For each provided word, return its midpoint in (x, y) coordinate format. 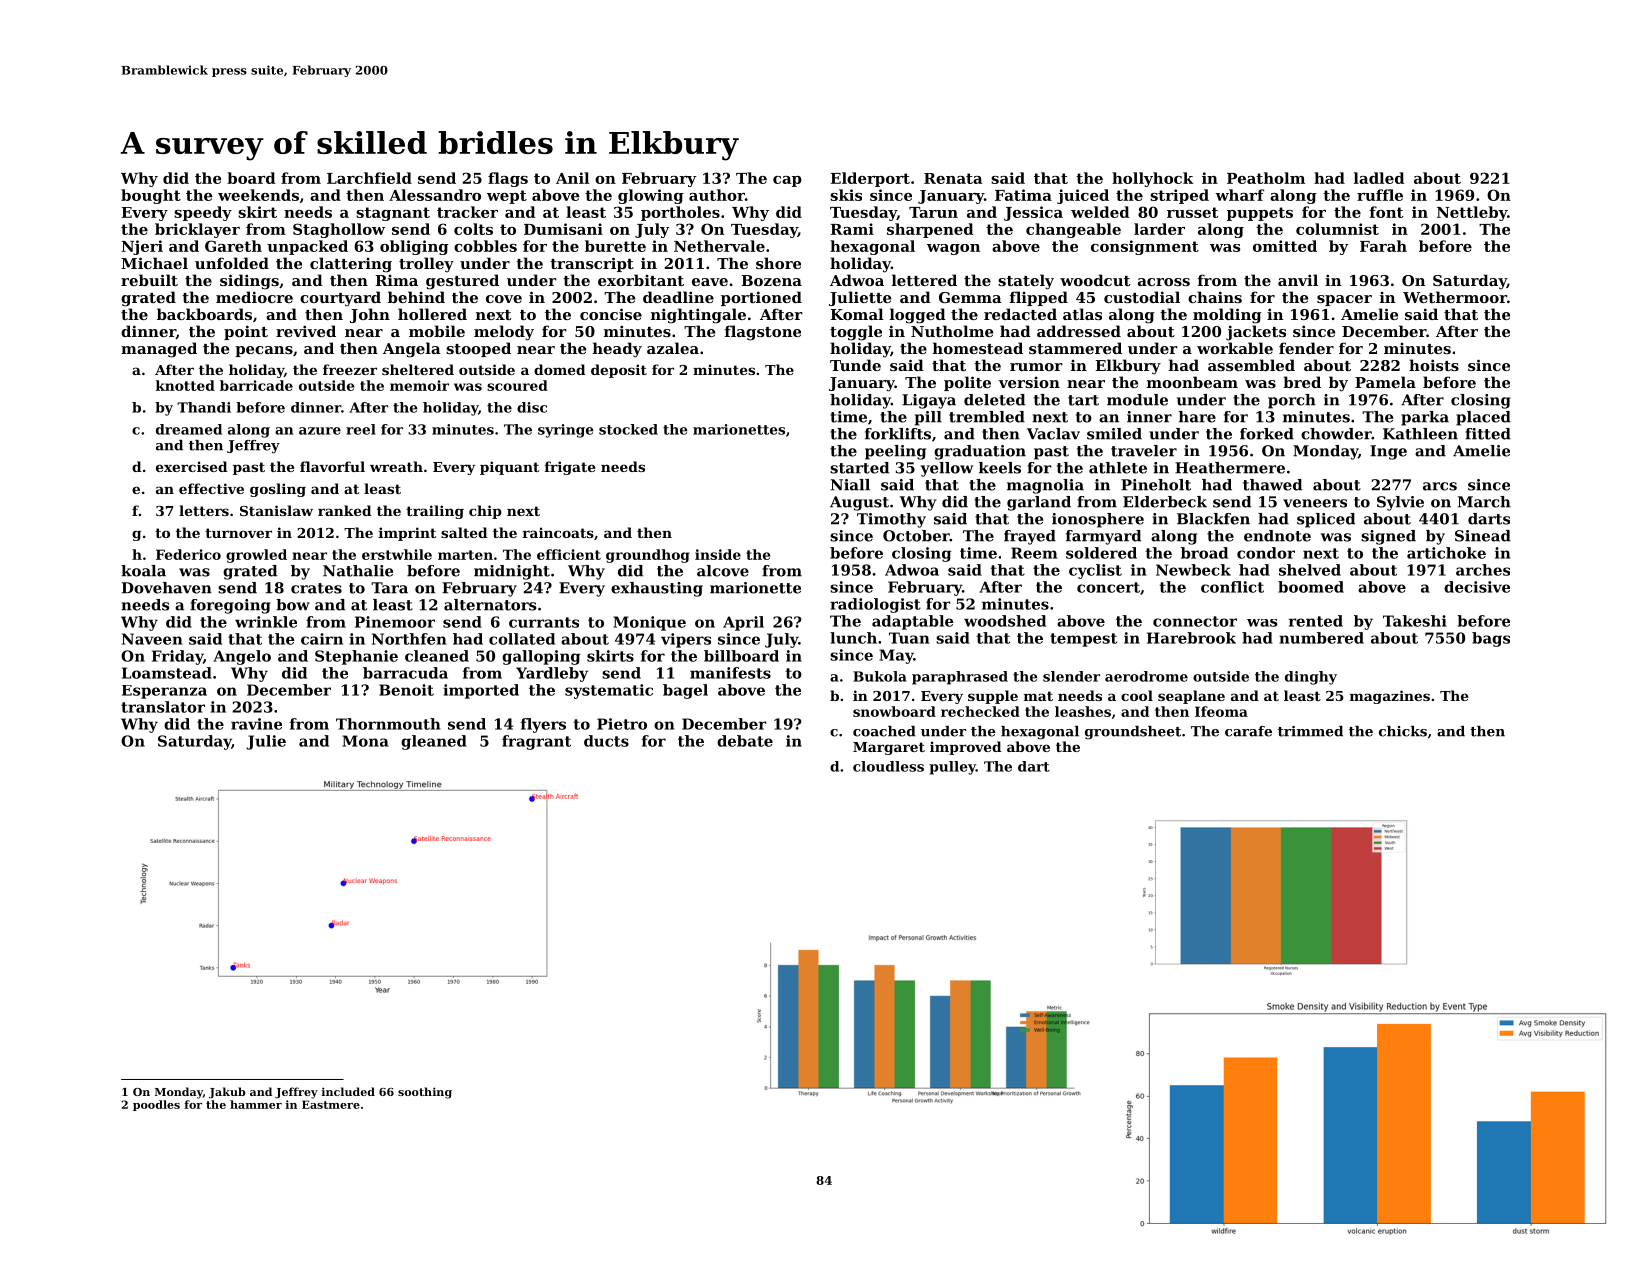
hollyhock (1153, 179)
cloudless (888, 766)
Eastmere (331, 1104)
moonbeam (1192, 382)
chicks (1403, 731)
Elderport (870, 179)
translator (163, 707)
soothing (425, 1093)
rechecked (980, 711)
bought (151, 196)
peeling (895, 452)
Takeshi (1415, 621)
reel (361, 429)
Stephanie (356, 657)
